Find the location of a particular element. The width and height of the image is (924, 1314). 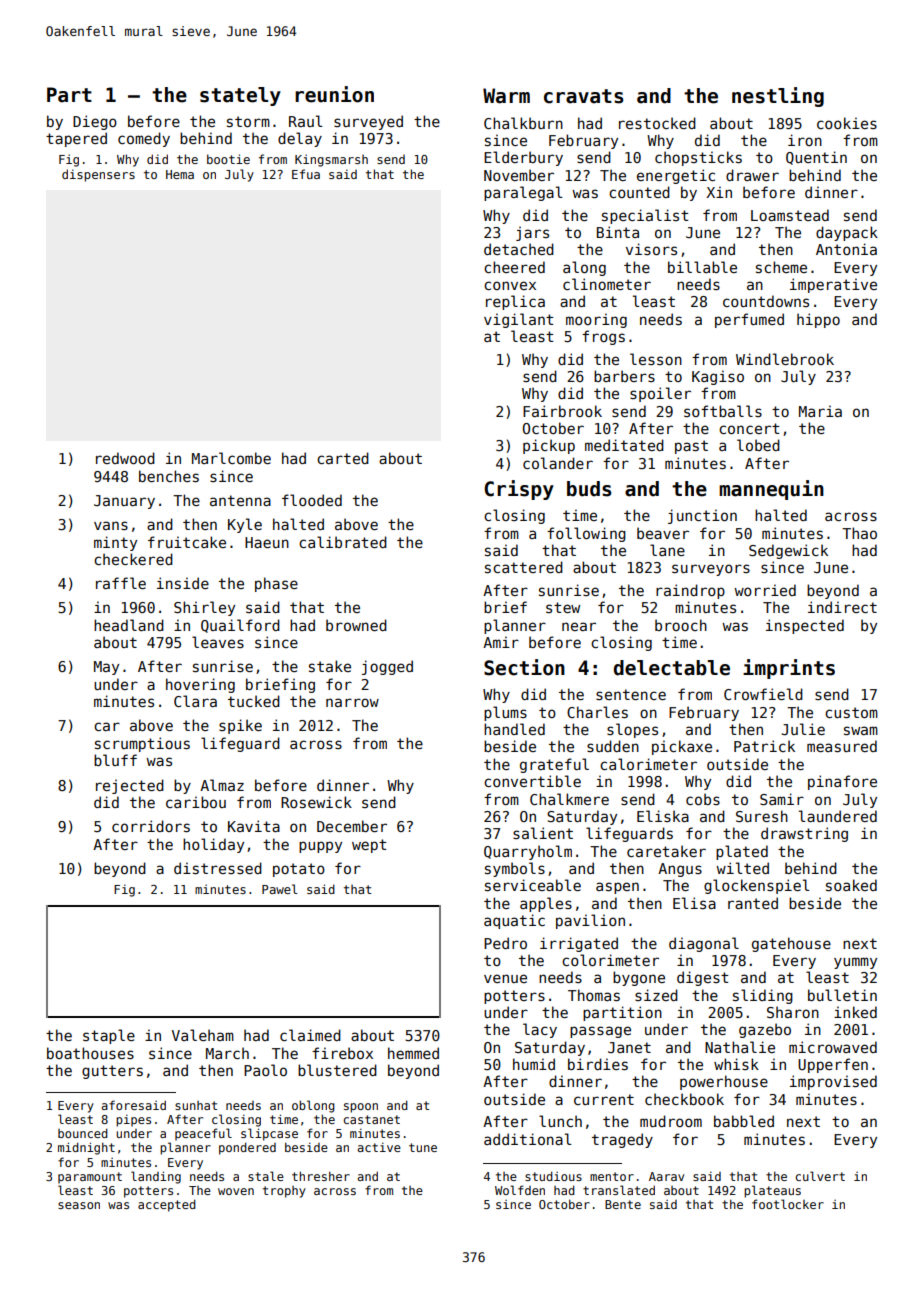

vigilant is located at coordinates (518, 320).
